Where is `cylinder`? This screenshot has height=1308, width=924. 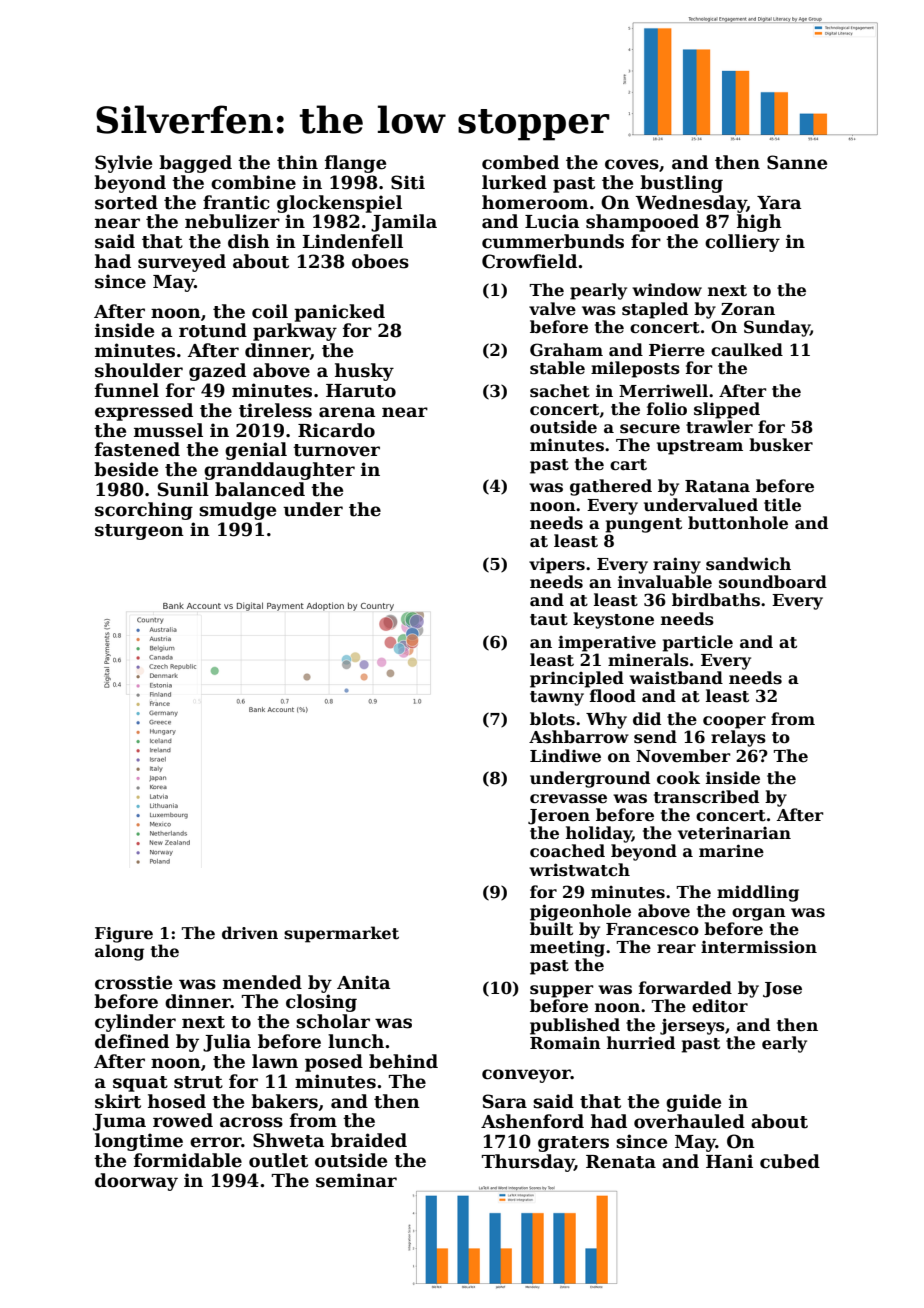 cylinder is located at coordinates (135, 1023).
